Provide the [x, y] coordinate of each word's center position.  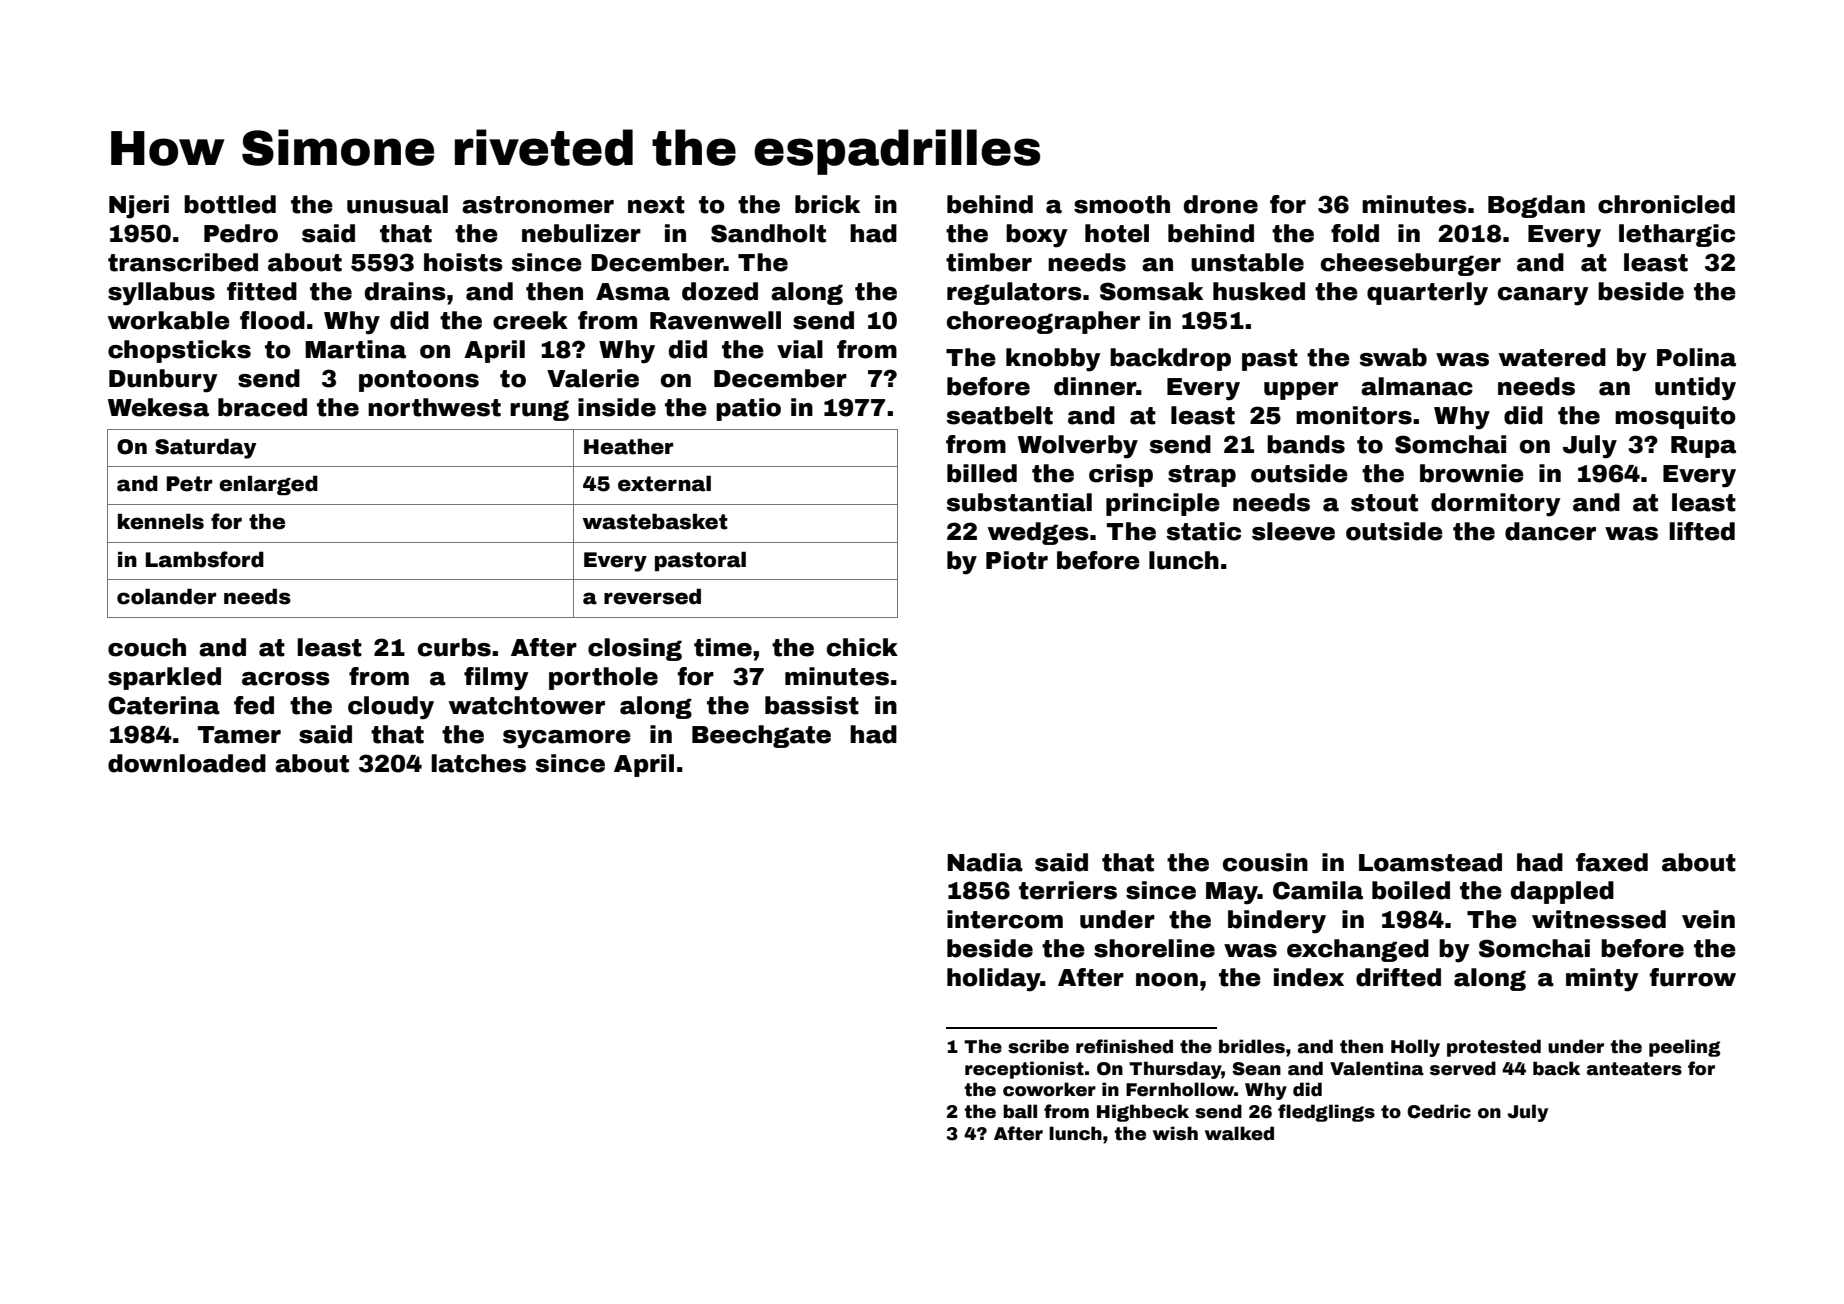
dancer [1550, 531]
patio [748, 409]
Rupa [1703, 447]
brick [827, 204]
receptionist [1024, 1070]
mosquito [1675, 417]
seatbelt [1000, 415]
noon [1167, 980]
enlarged [268, 485]
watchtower [527, 705]
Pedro [241, 233]
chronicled [1666, 204]
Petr [189, 484]
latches [478, 763]
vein [1708, 919]
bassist [812, 705]
